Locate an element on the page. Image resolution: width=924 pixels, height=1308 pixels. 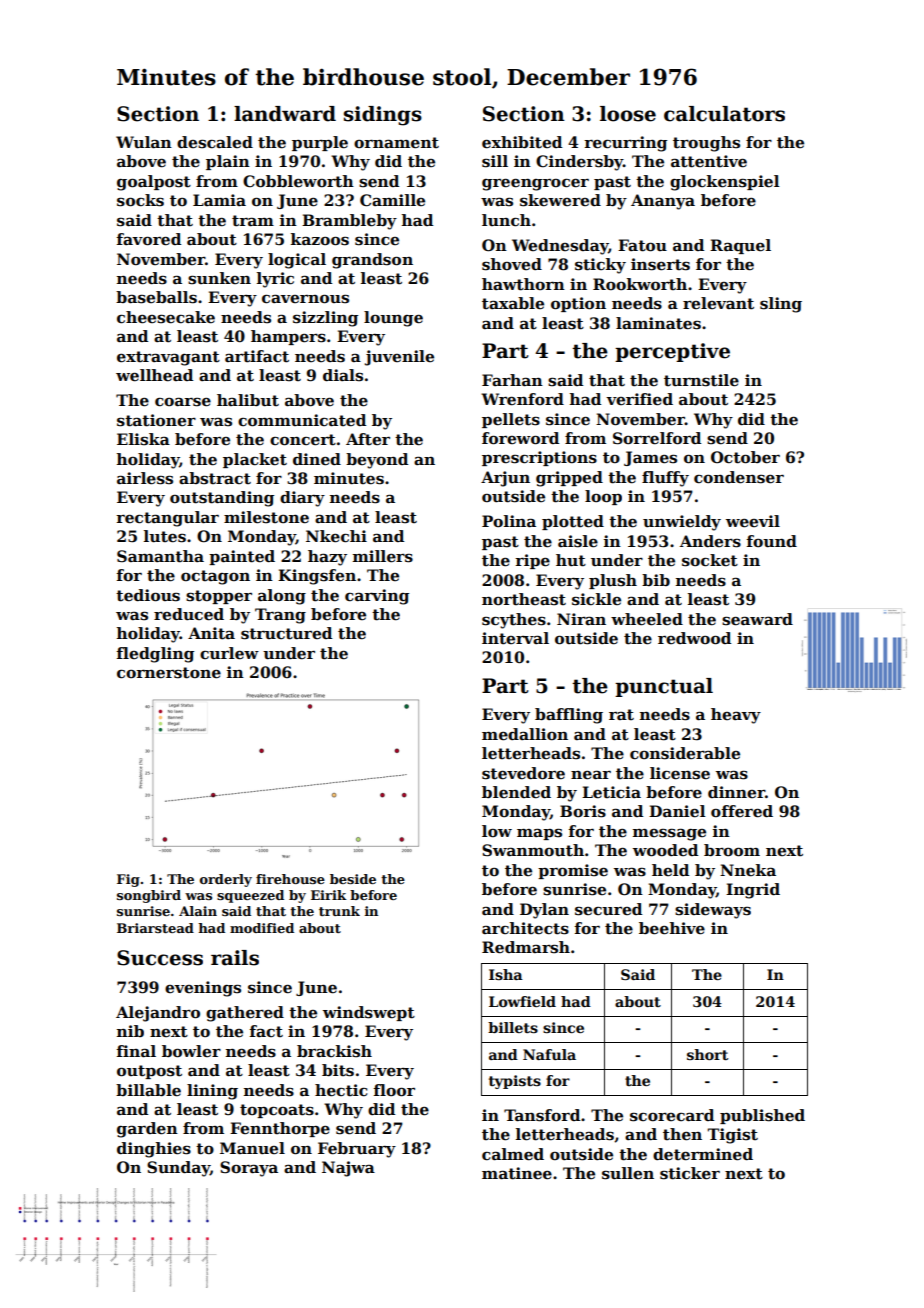
Tansford is located at coordinates (542, 1115).
